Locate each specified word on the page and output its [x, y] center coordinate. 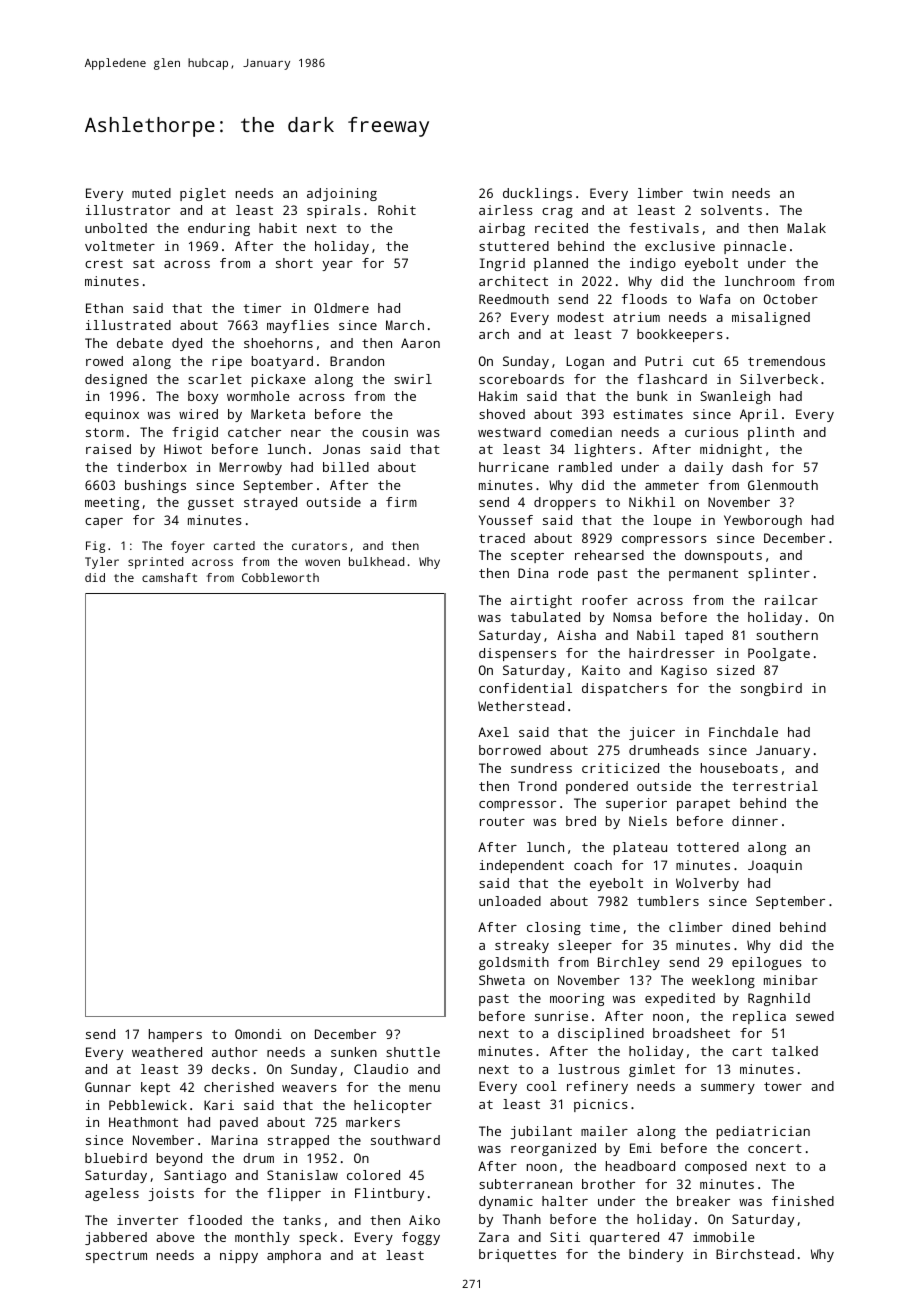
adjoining [342, 194]
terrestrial [775, 786]
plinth [771, 433]
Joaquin [775, 866]
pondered [597, 787]
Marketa [278, 414]
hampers [175, 1035]
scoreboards [521, 379]
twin [708, 193]
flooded [215, 1220]
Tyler [102, 563]
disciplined [601, 1034]
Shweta [502, 980]
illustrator [128, 210]
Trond [537, 786]
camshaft [169, 577]
